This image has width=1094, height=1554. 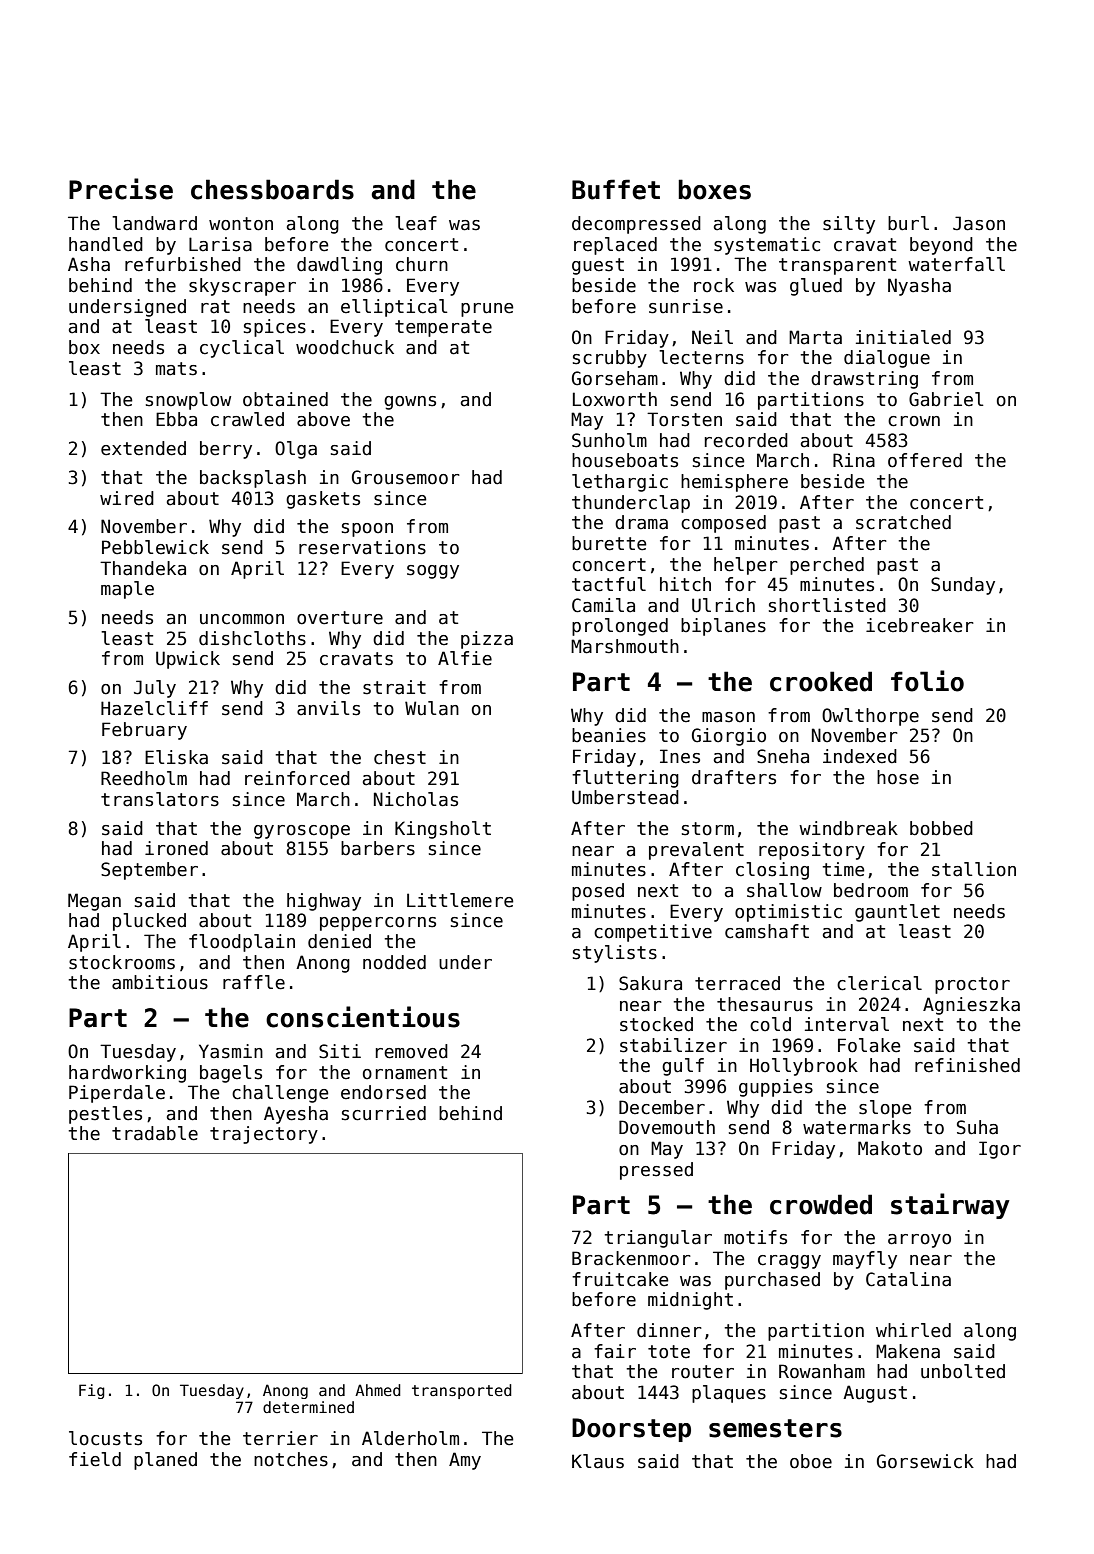 I want to click on field, so click(x=95, y=1459).
